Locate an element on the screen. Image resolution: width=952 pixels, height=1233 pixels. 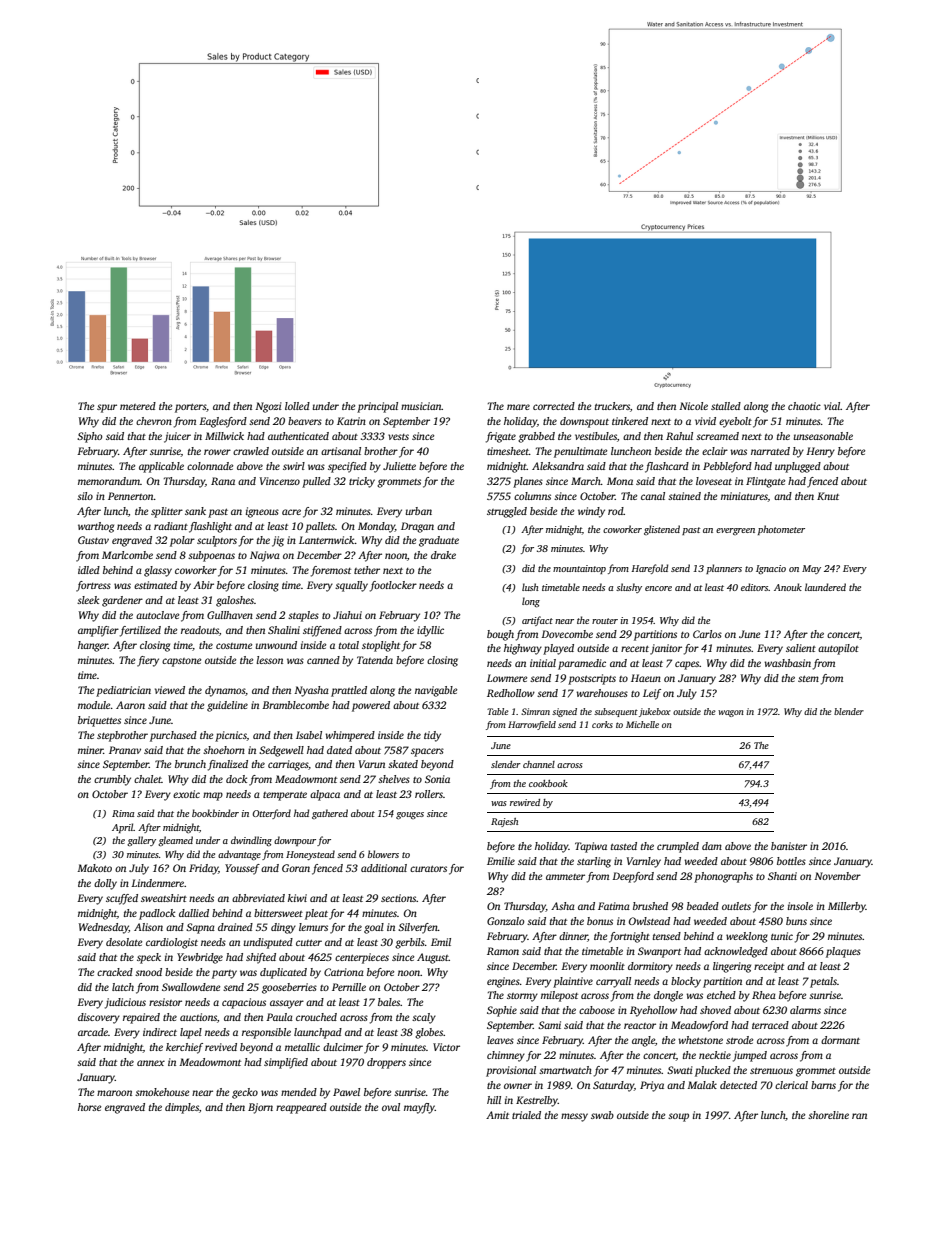
musician is located at coordinates (421, 406).
